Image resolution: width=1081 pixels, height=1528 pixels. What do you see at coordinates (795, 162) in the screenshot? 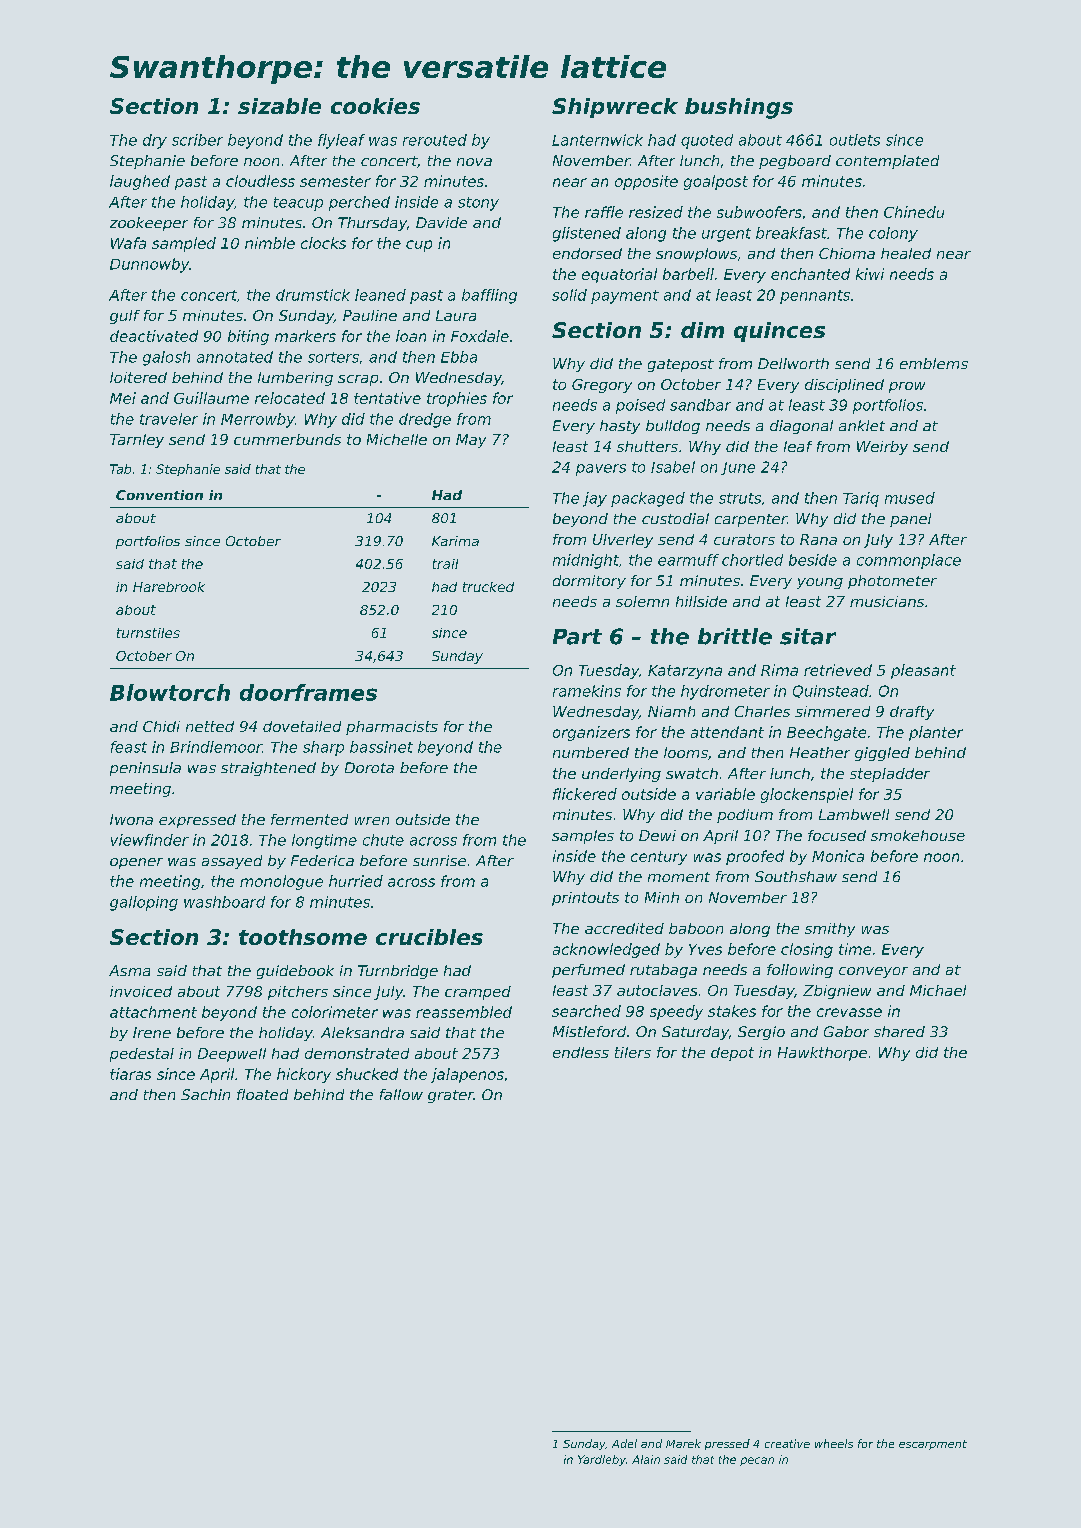
I see `pegboard` at bounding box center [795, 162].
